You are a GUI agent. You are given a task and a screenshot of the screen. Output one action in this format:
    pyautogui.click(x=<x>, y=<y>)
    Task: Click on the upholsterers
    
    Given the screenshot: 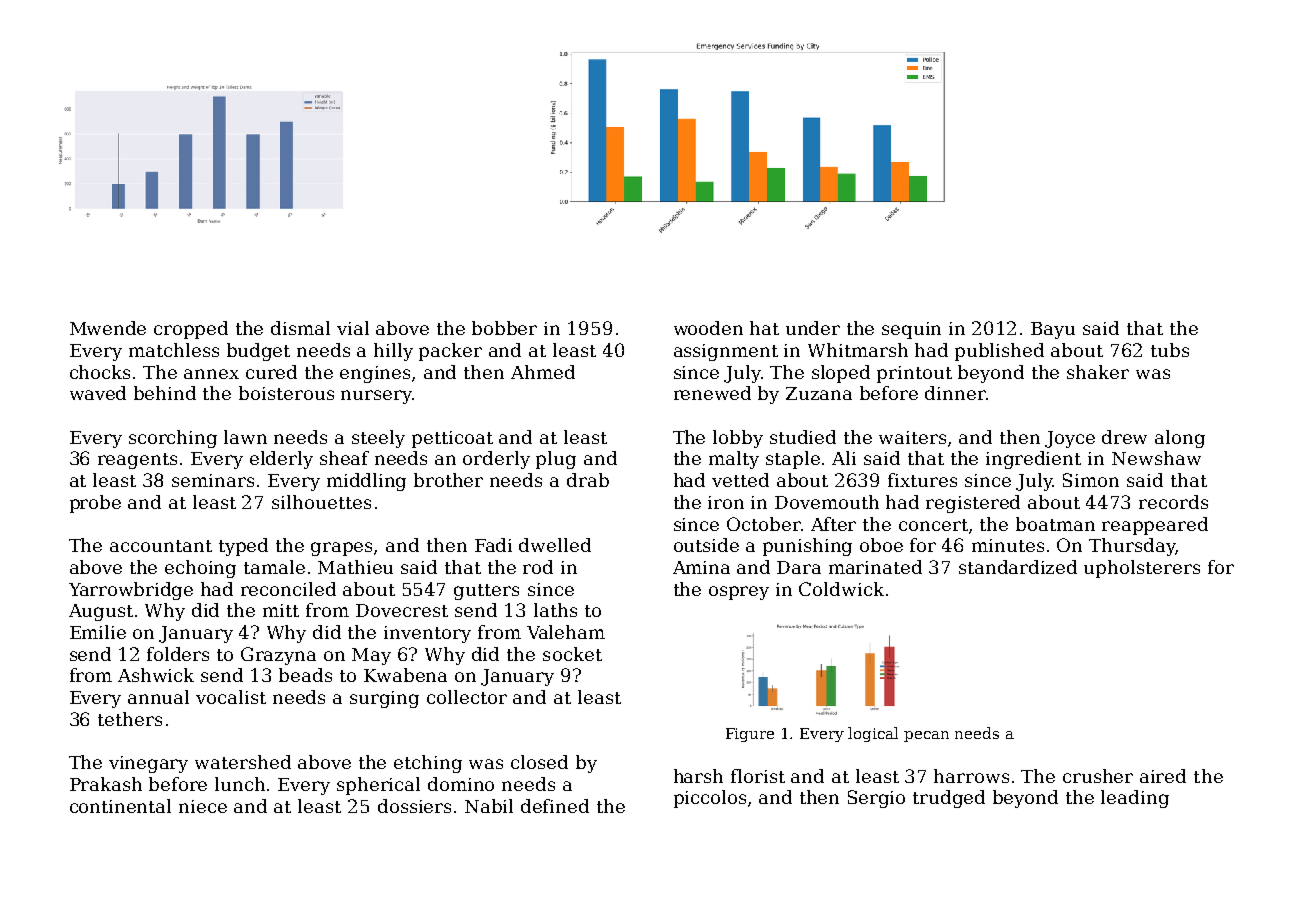 What is the action you would take?
    pyautogui.click(x=1142, y=569)
